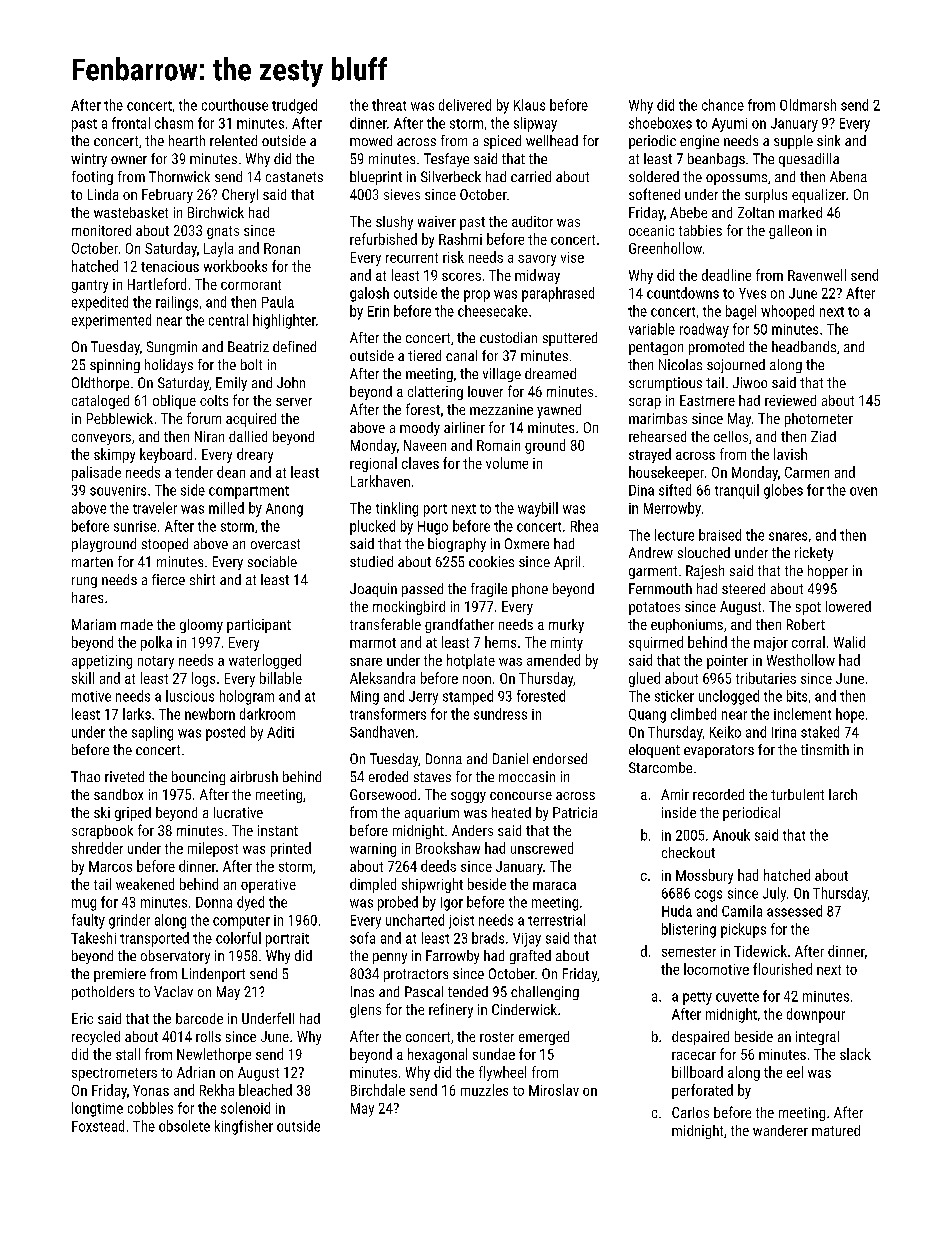 This page has width=952, height=1233. Describe the element at coordinates (644, 679) in the page. I see `glued` at that location.
